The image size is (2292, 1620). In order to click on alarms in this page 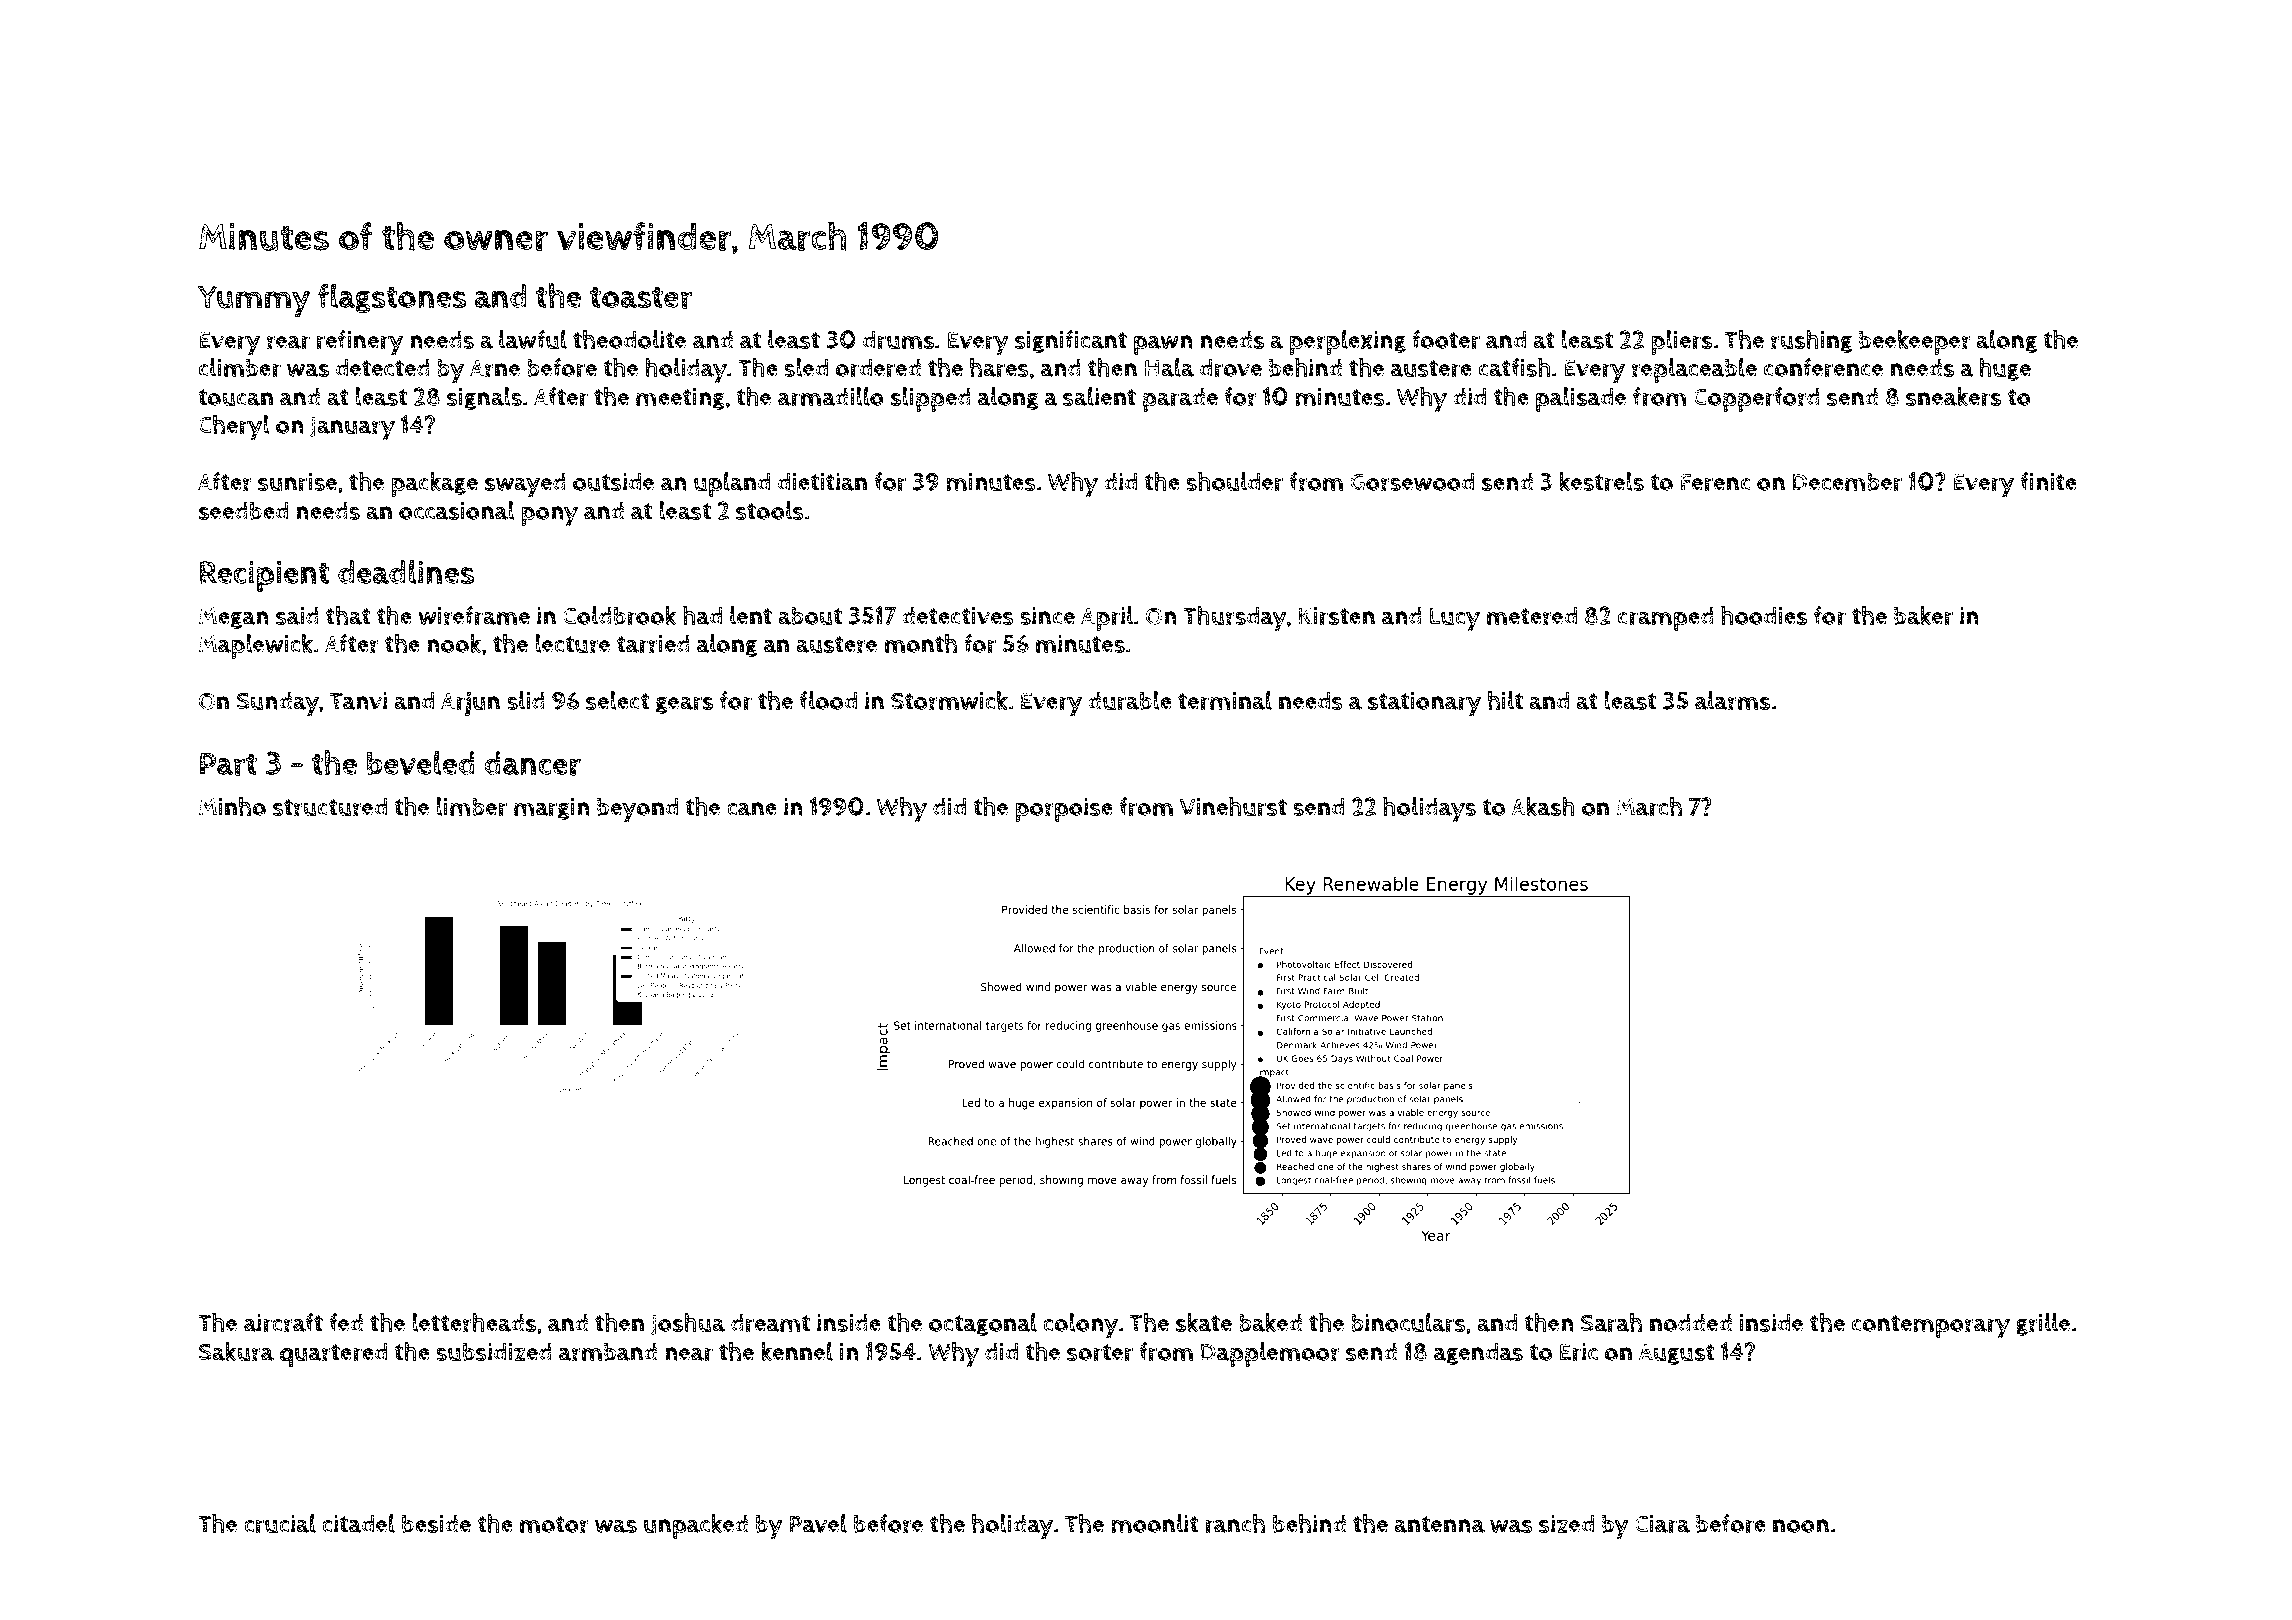, I will do `click(1732, 701)`.
